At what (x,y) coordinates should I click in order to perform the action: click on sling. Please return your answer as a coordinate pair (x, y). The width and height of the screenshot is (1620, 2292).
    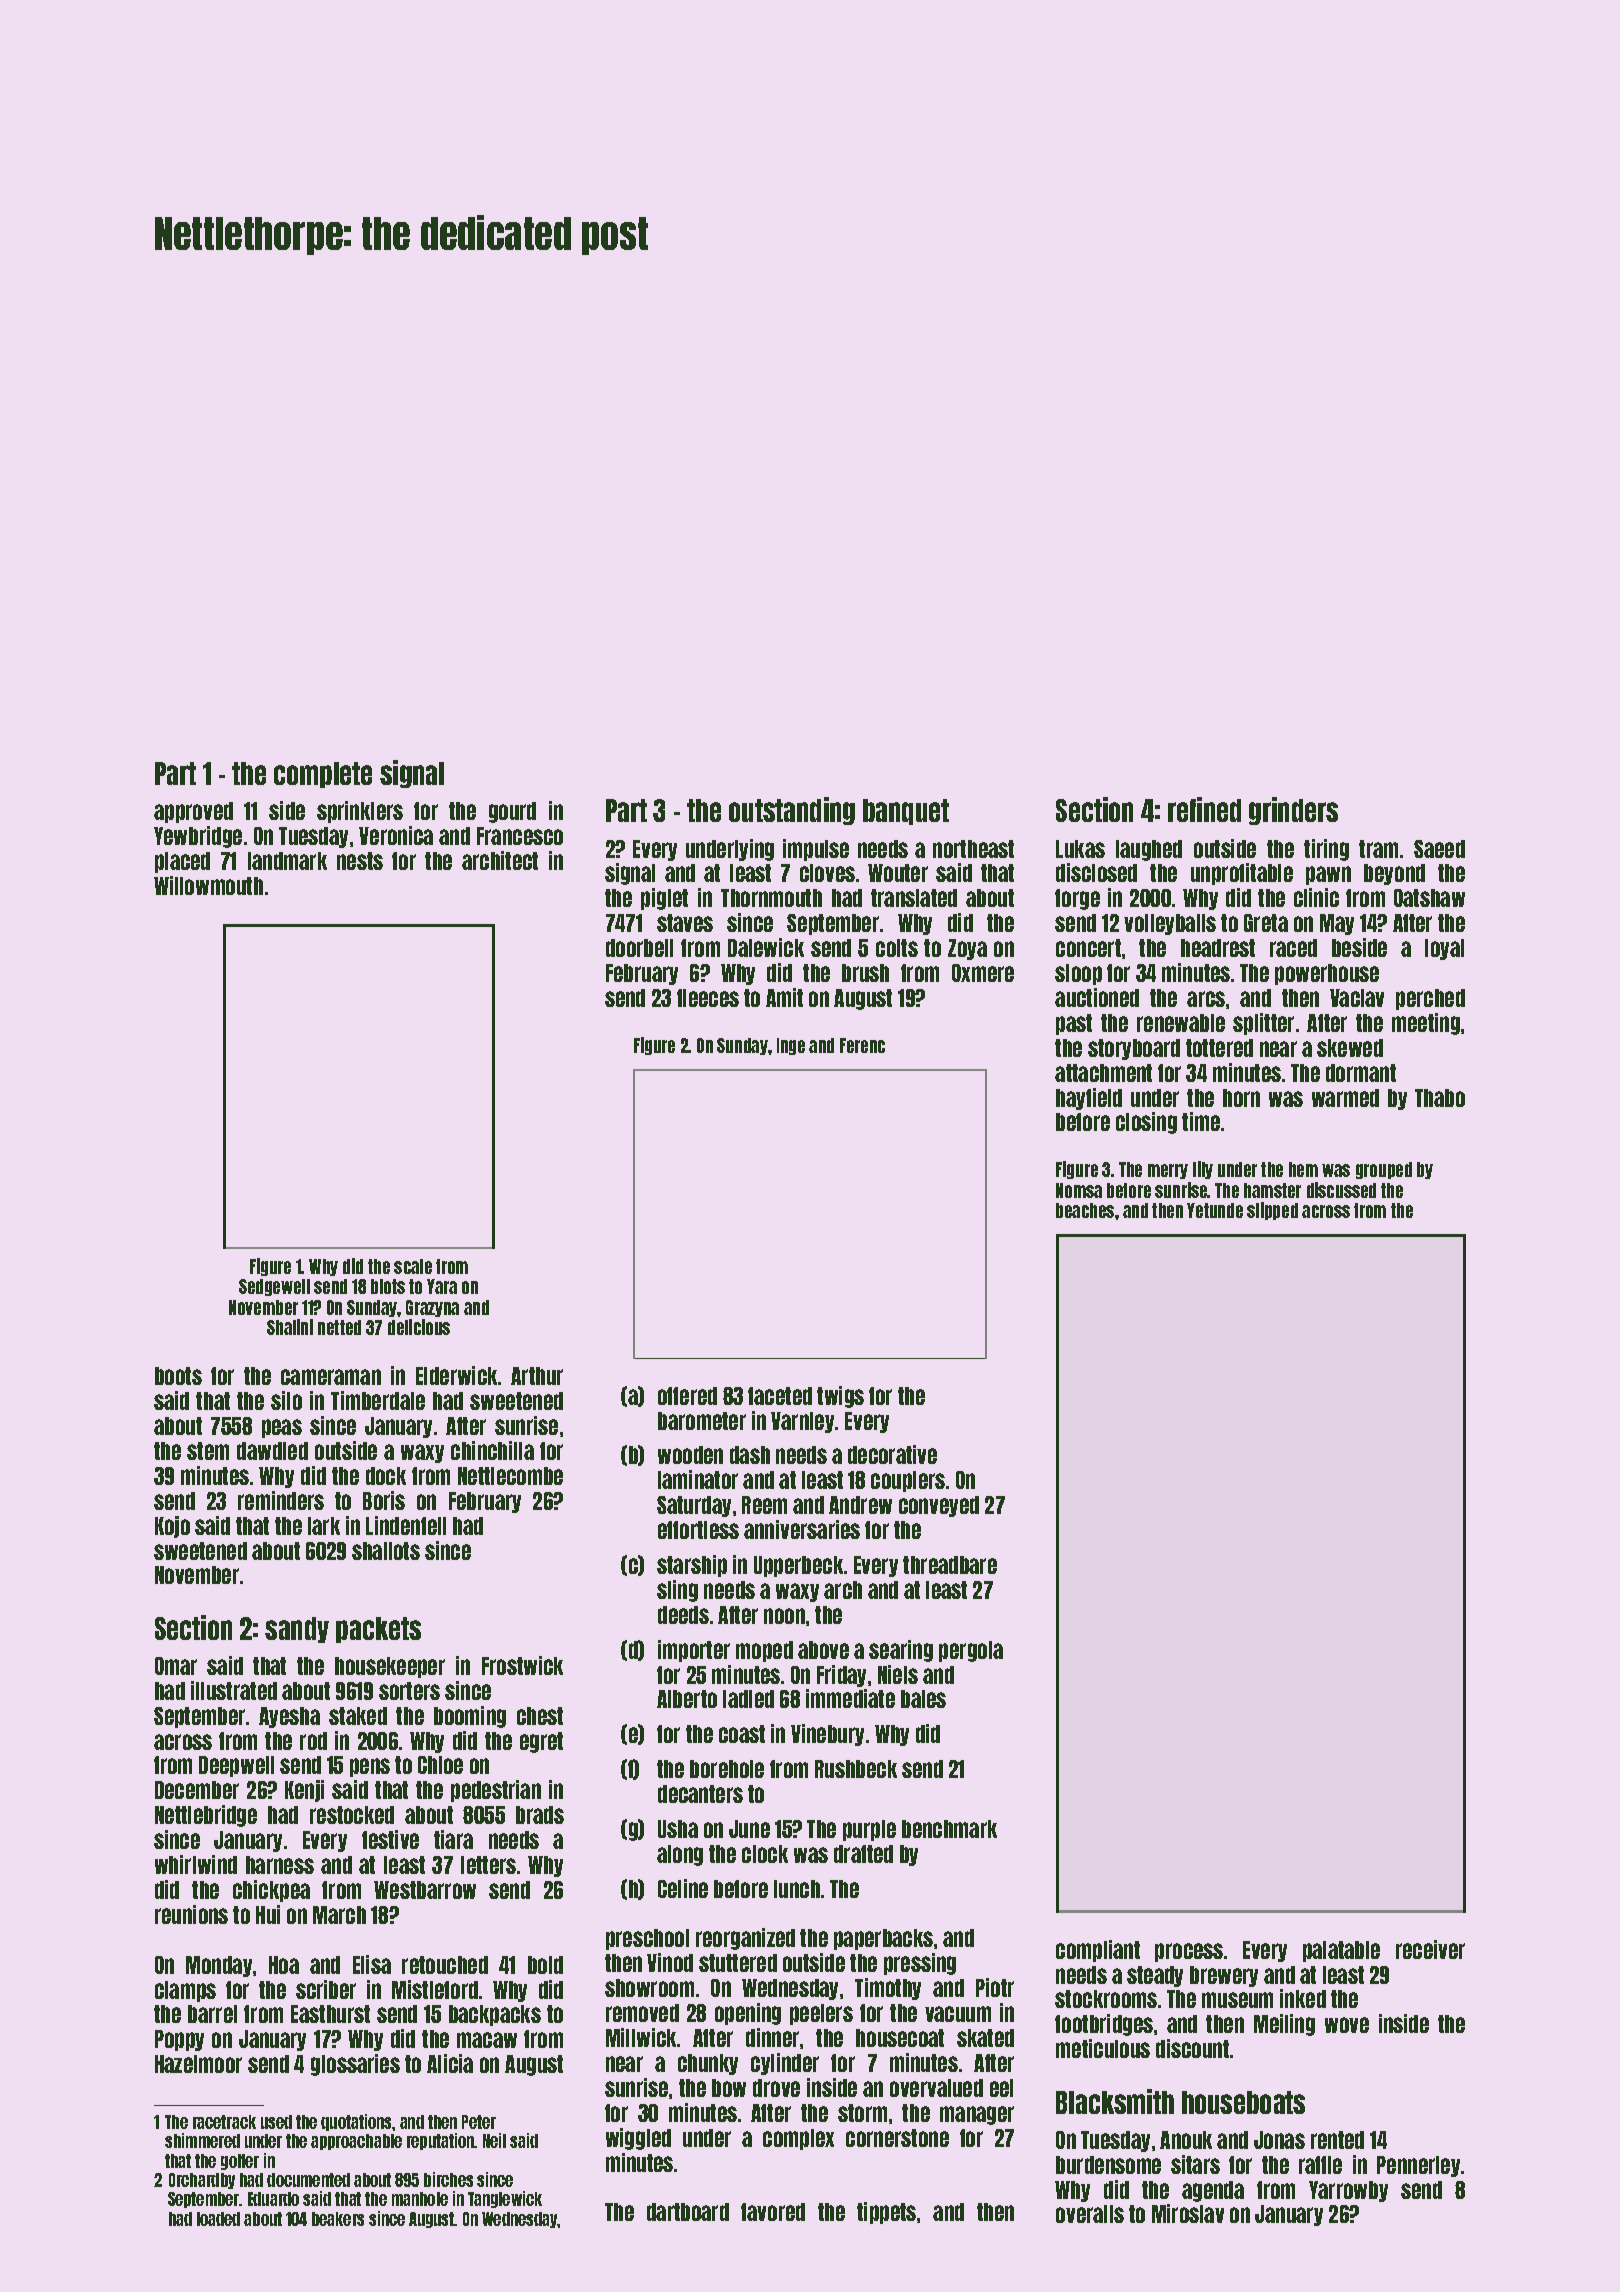
    Looking at the image, I should click on (677, 1591).
